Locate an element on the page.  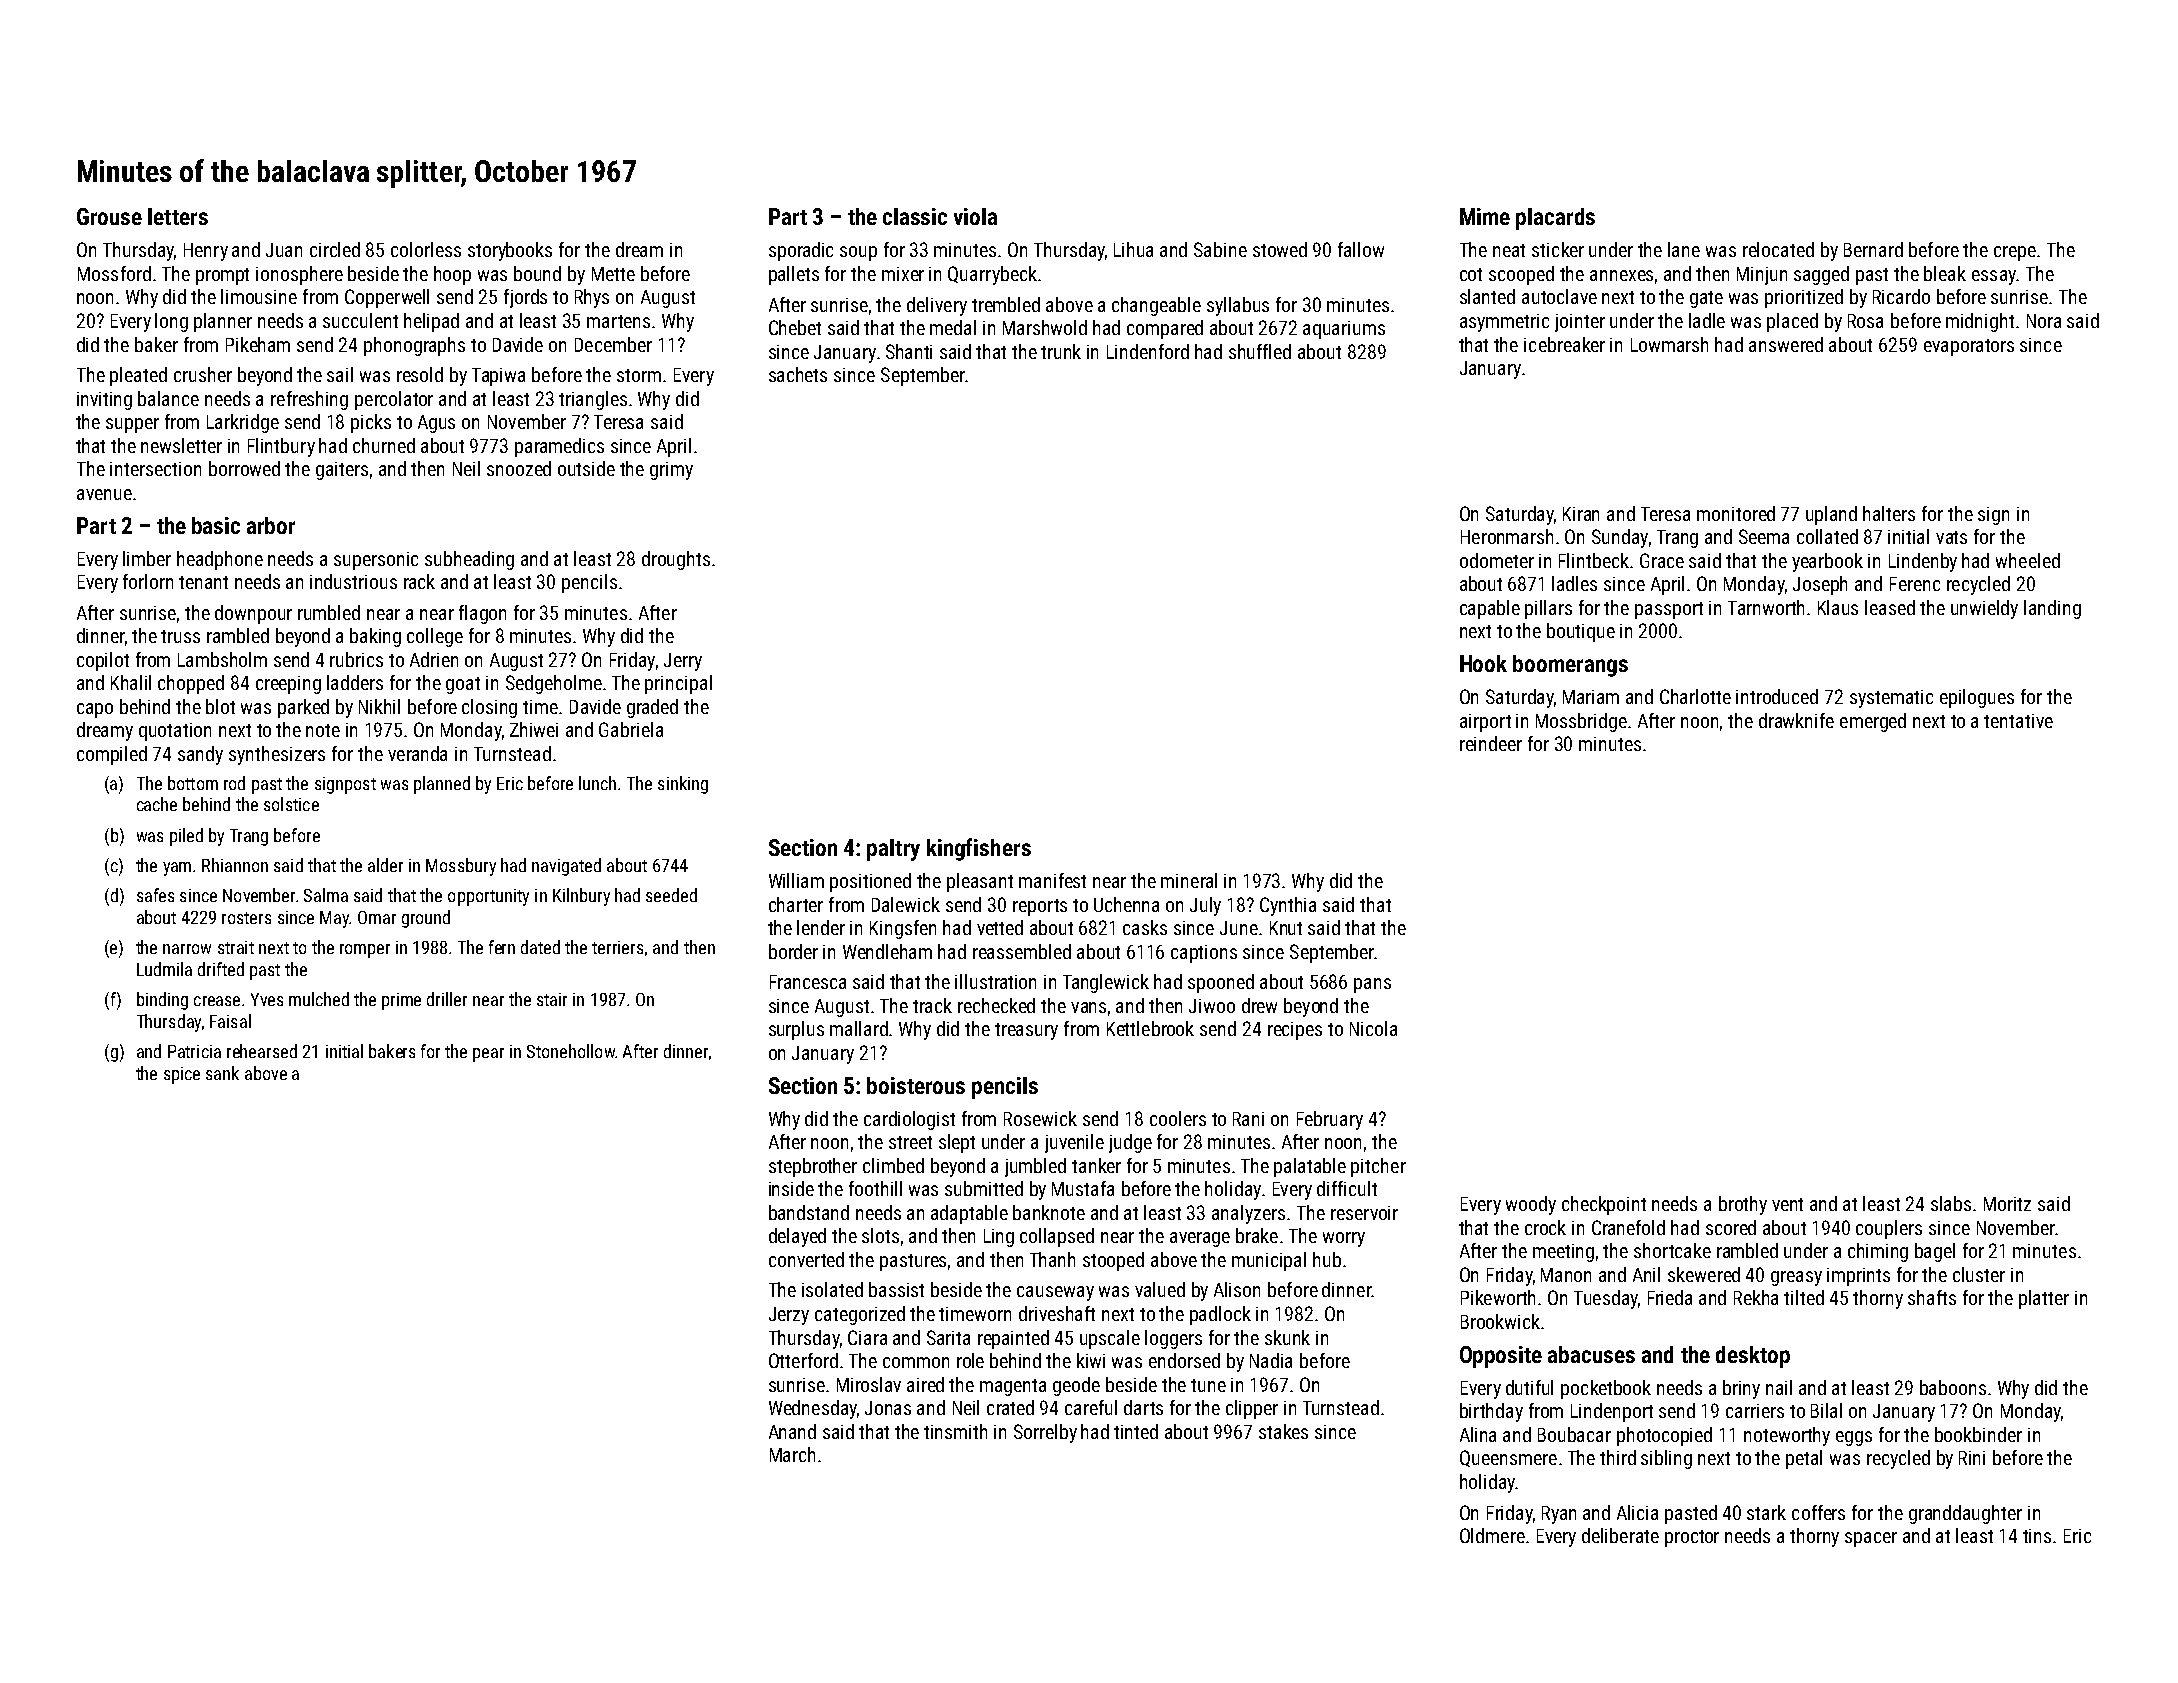
emerged is located at coordinates (1873, 722).
